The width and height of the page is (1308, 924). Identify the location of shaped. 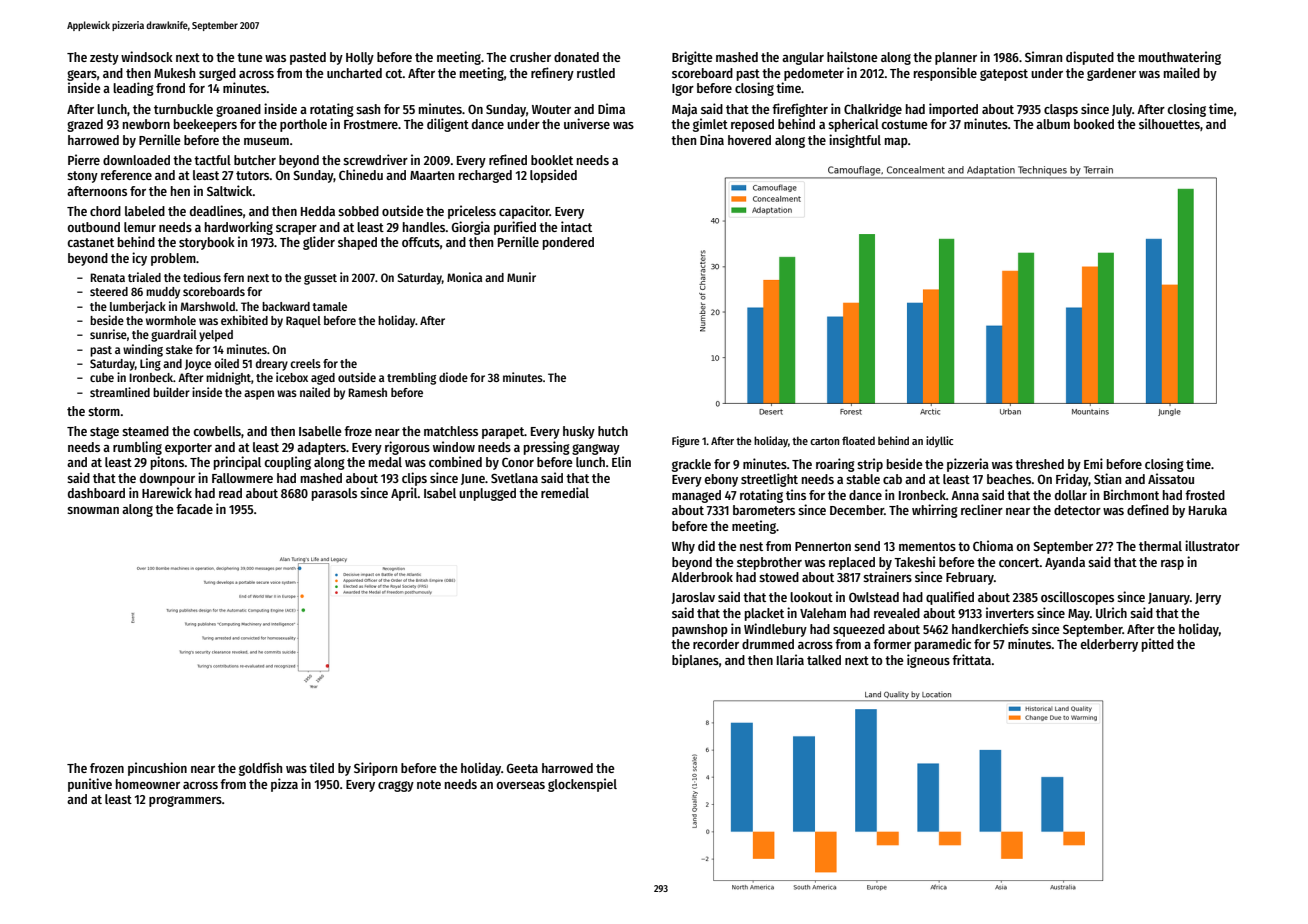
(357, 243).
